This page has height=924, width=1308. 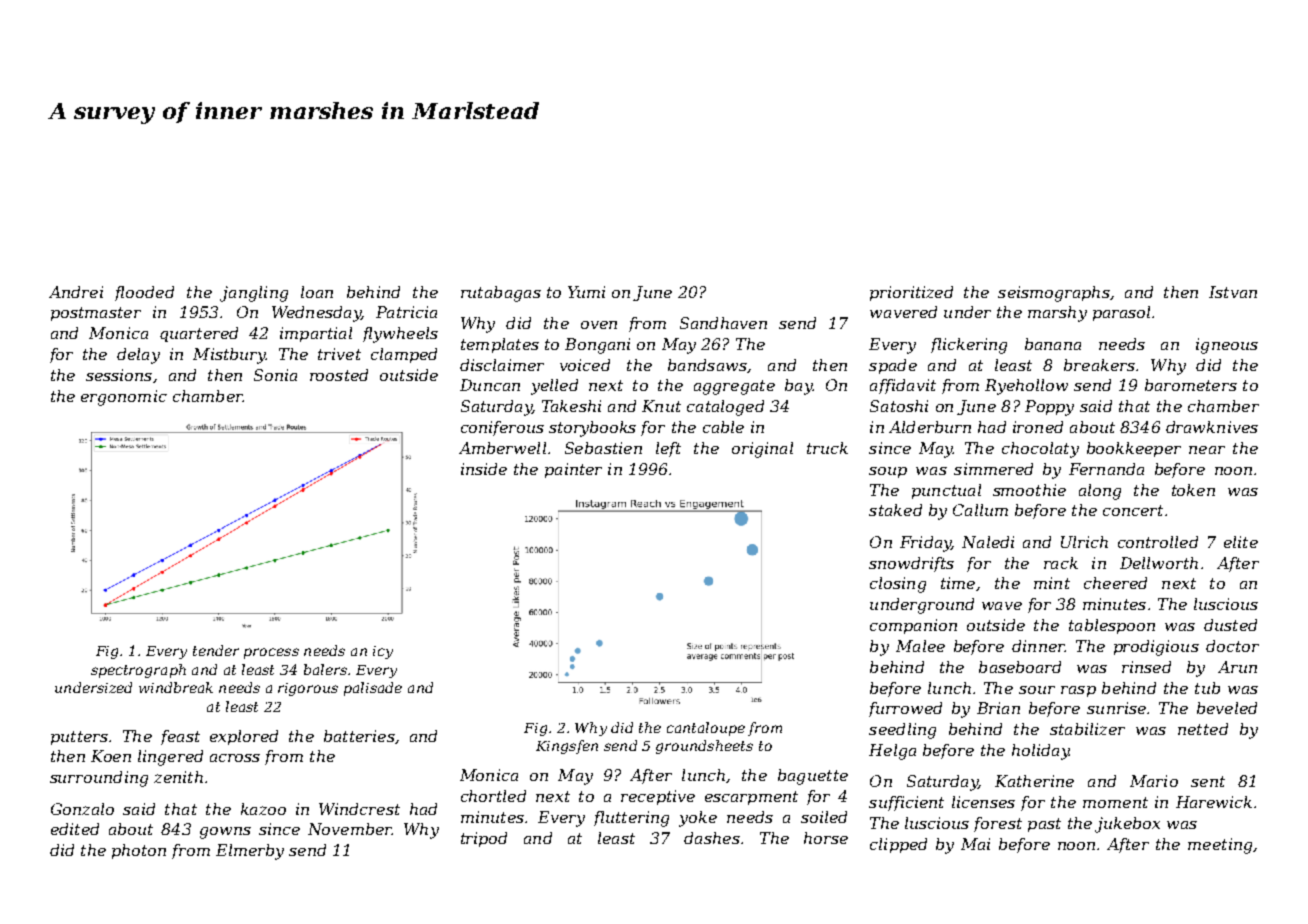 I want to click on Harewick, so click(x=1214, y=802).
